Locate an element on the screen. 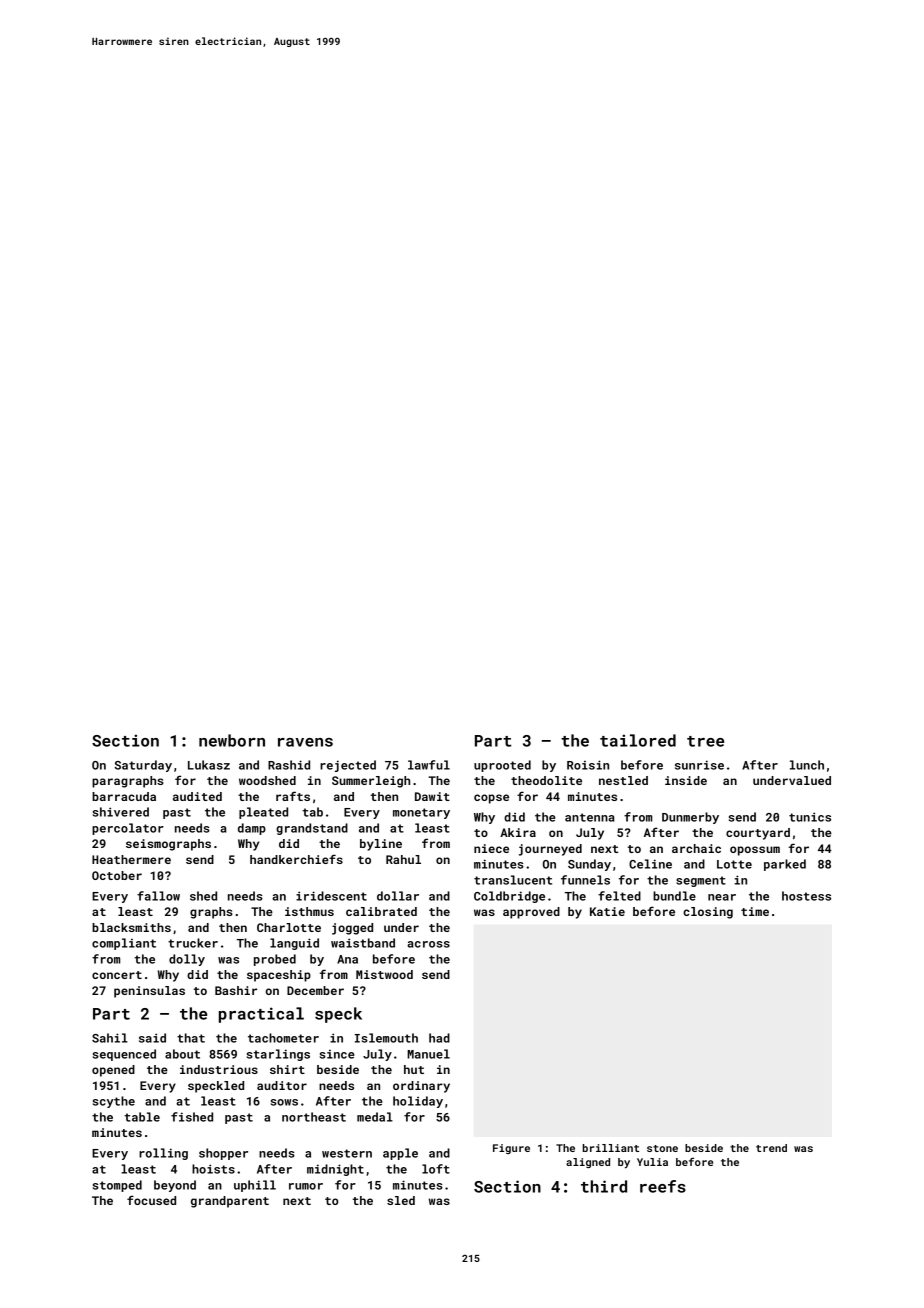 The height and width of the screenshot is (1308, 924). tunics is located at coordinates (810, 817).
